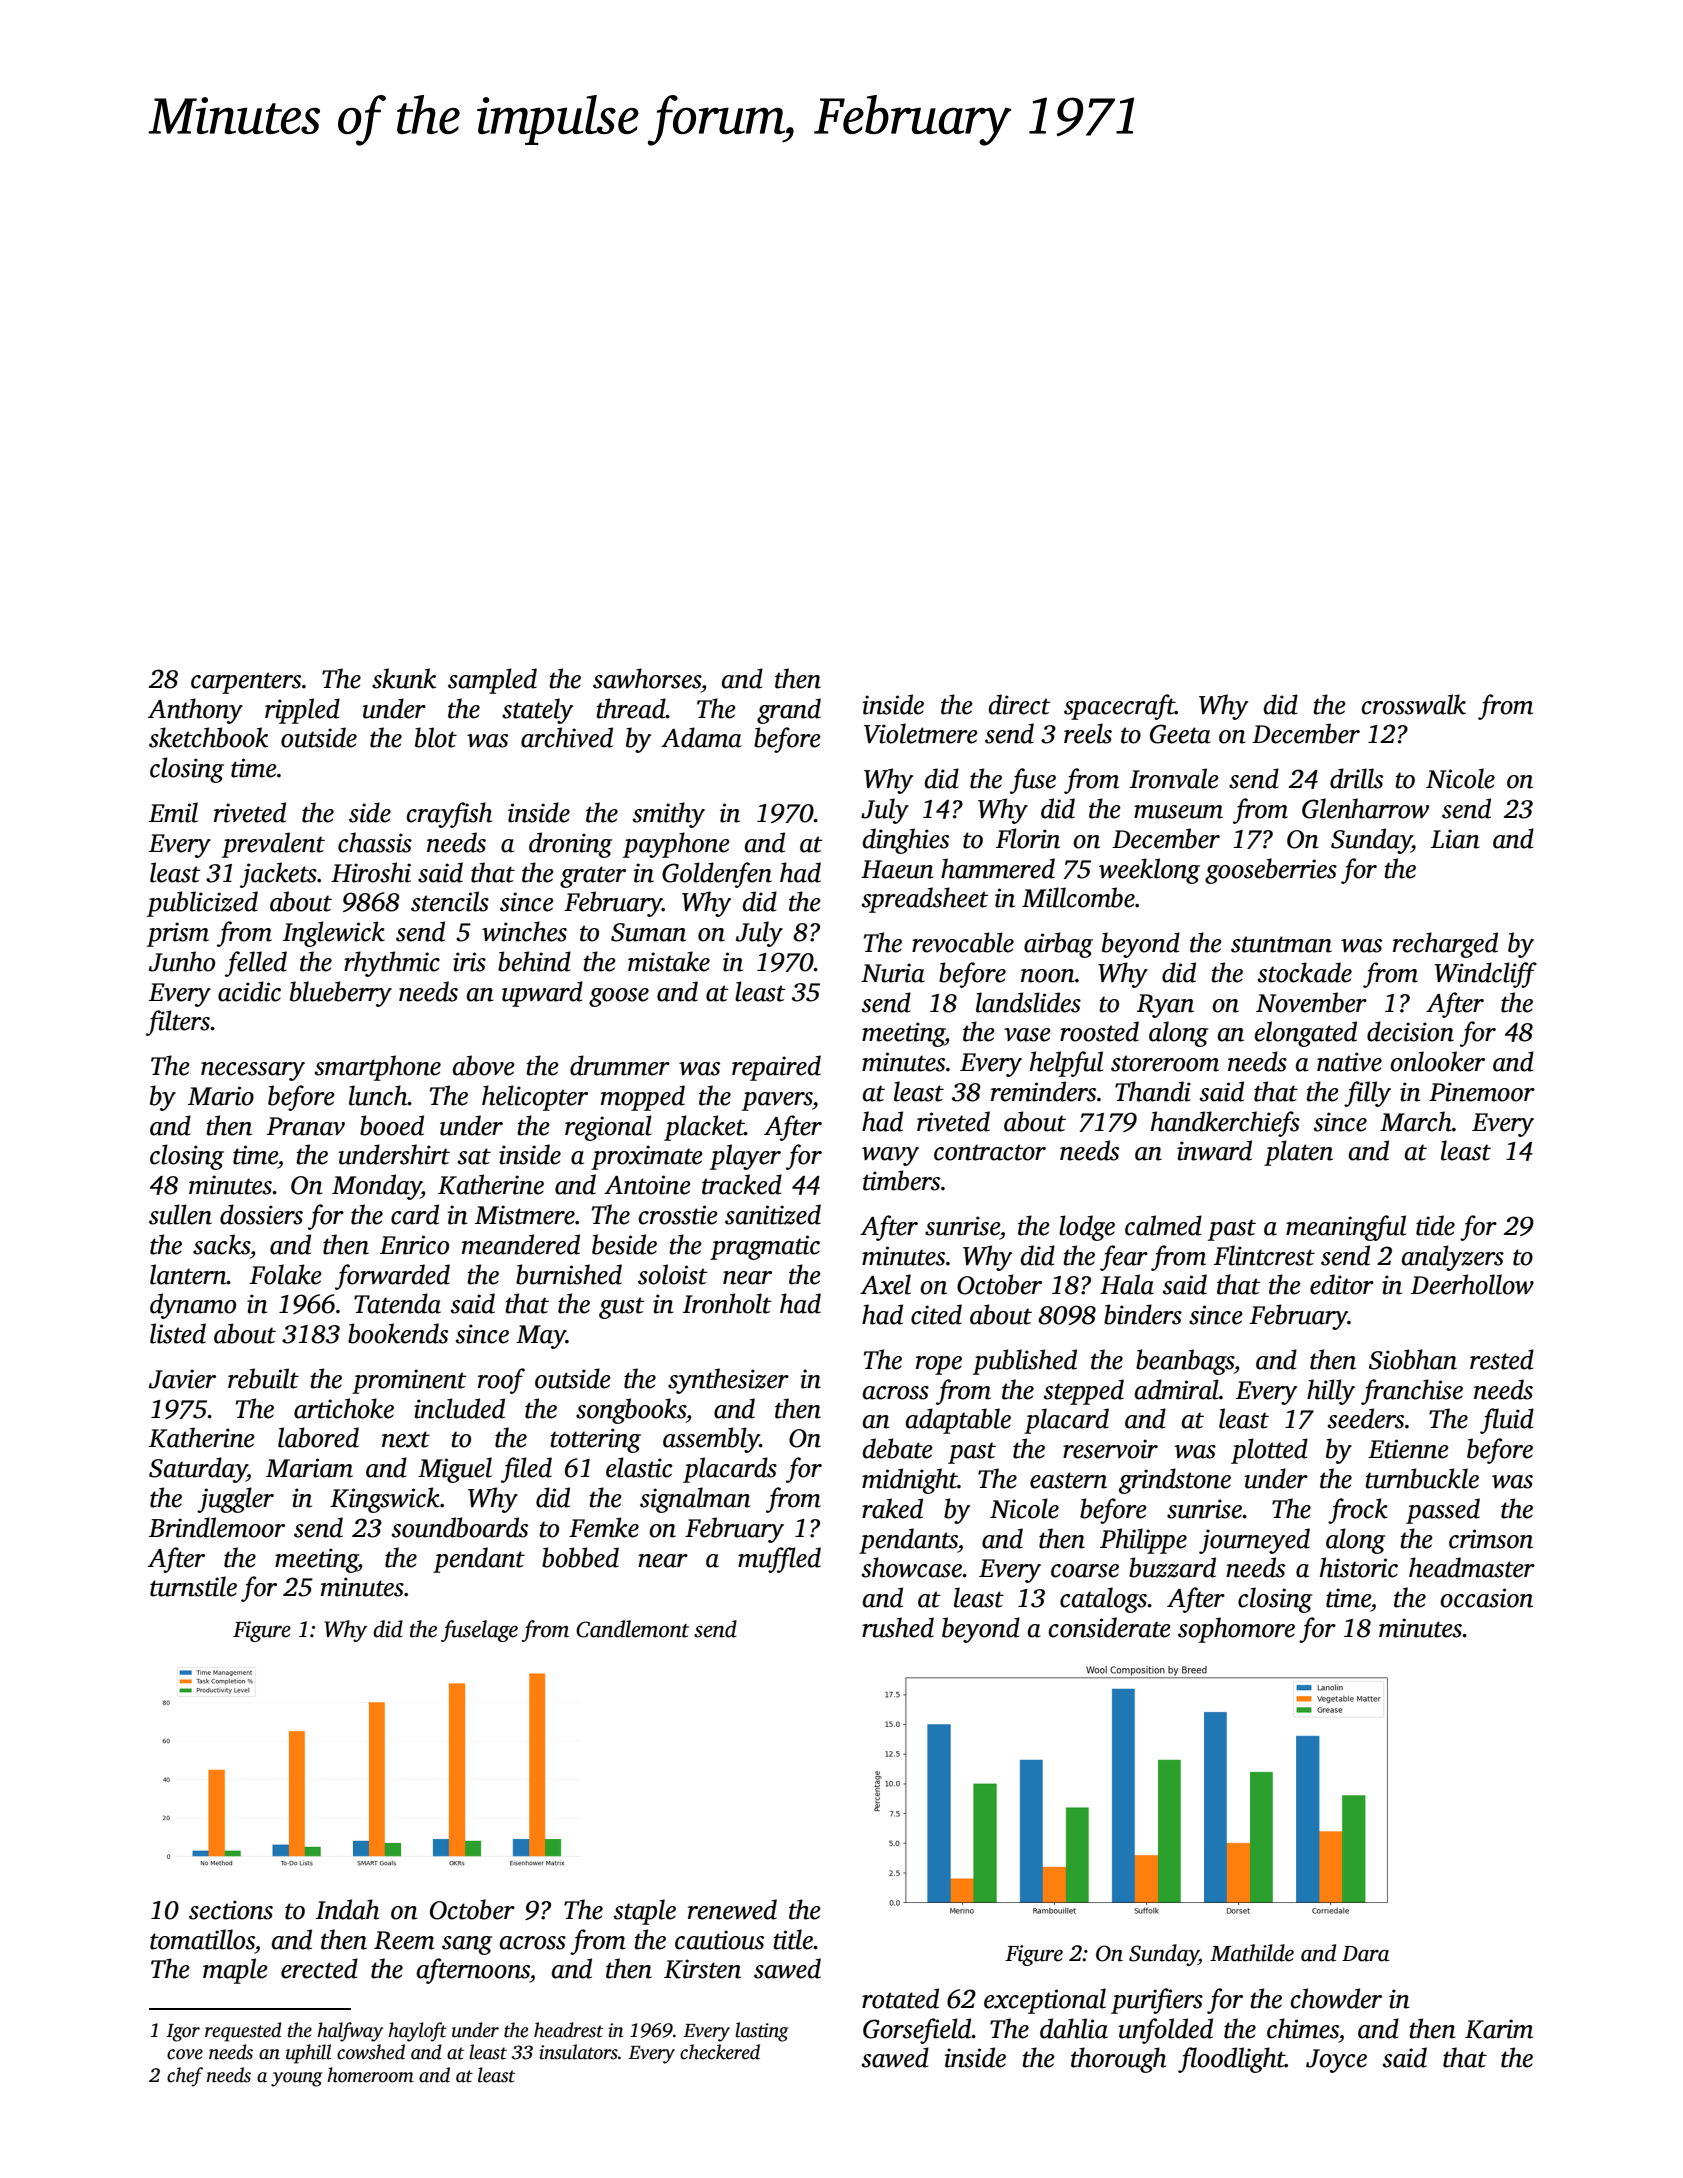  What do you see at coordinates (647, 678) in the page?
I see `sawhorses` at bounding box center [647, 678].
